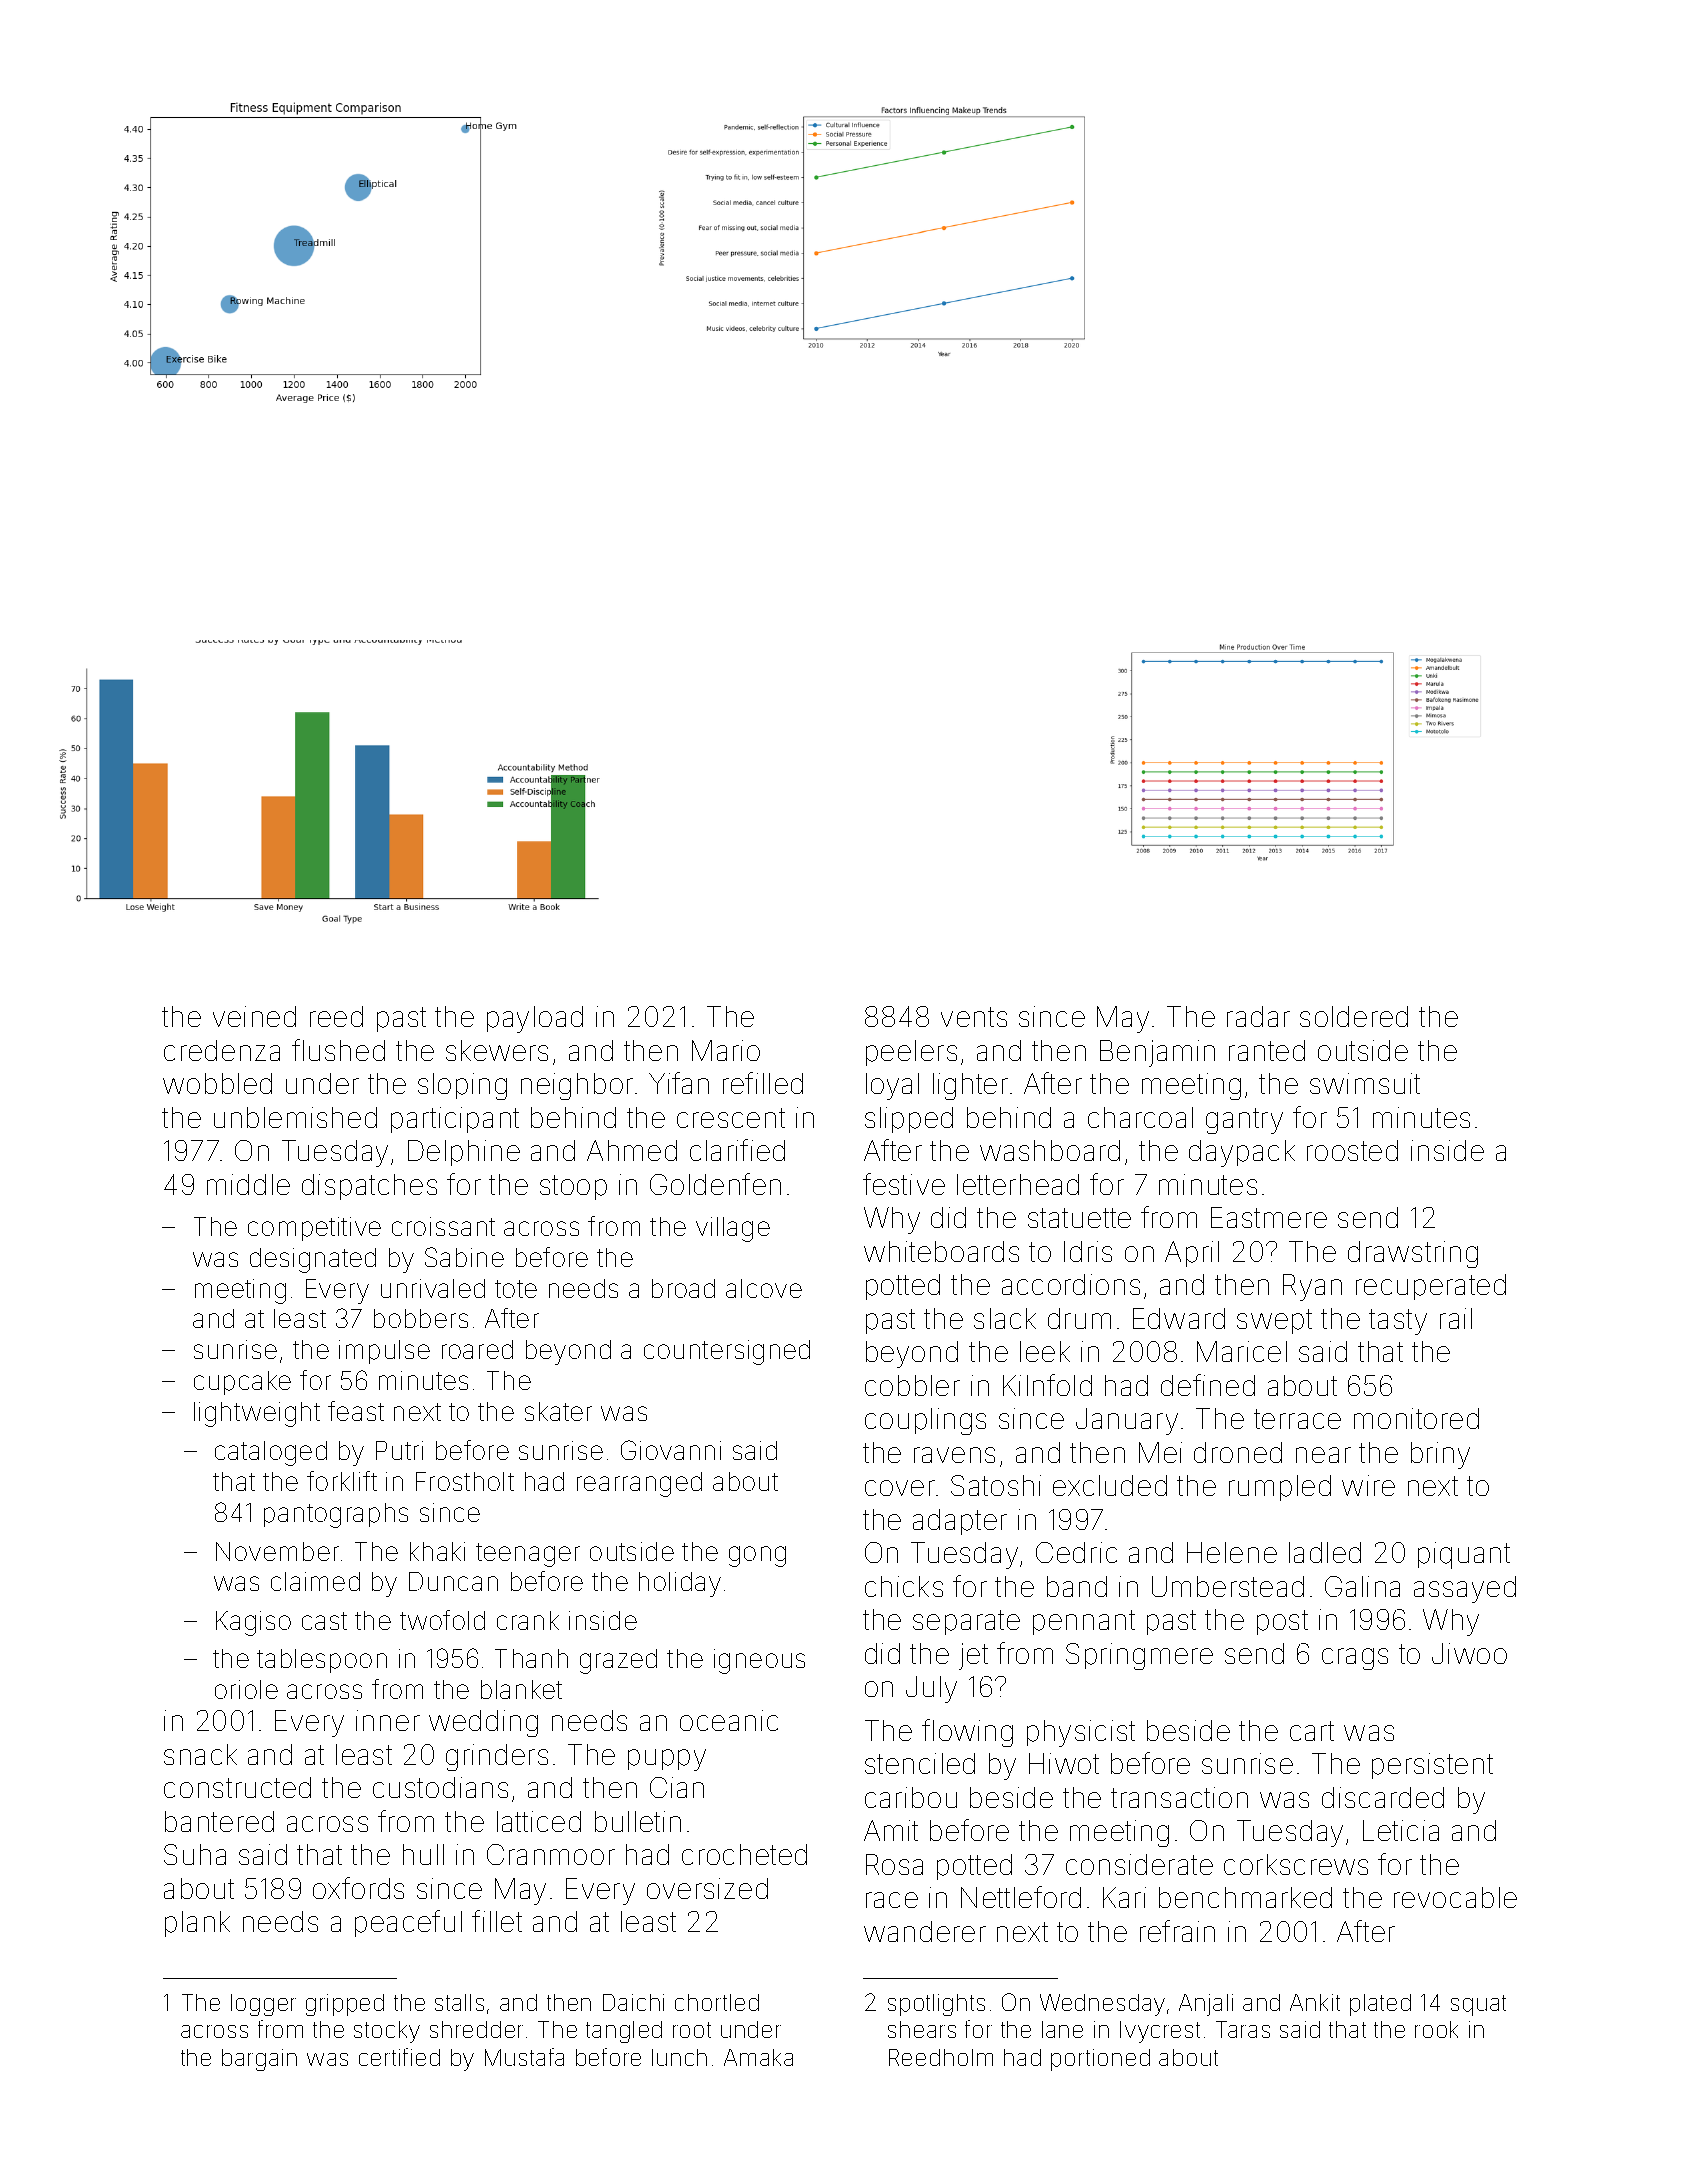 The image size is (1683, 2178). I want to click on benchmarked, so click(1245, 1897).
